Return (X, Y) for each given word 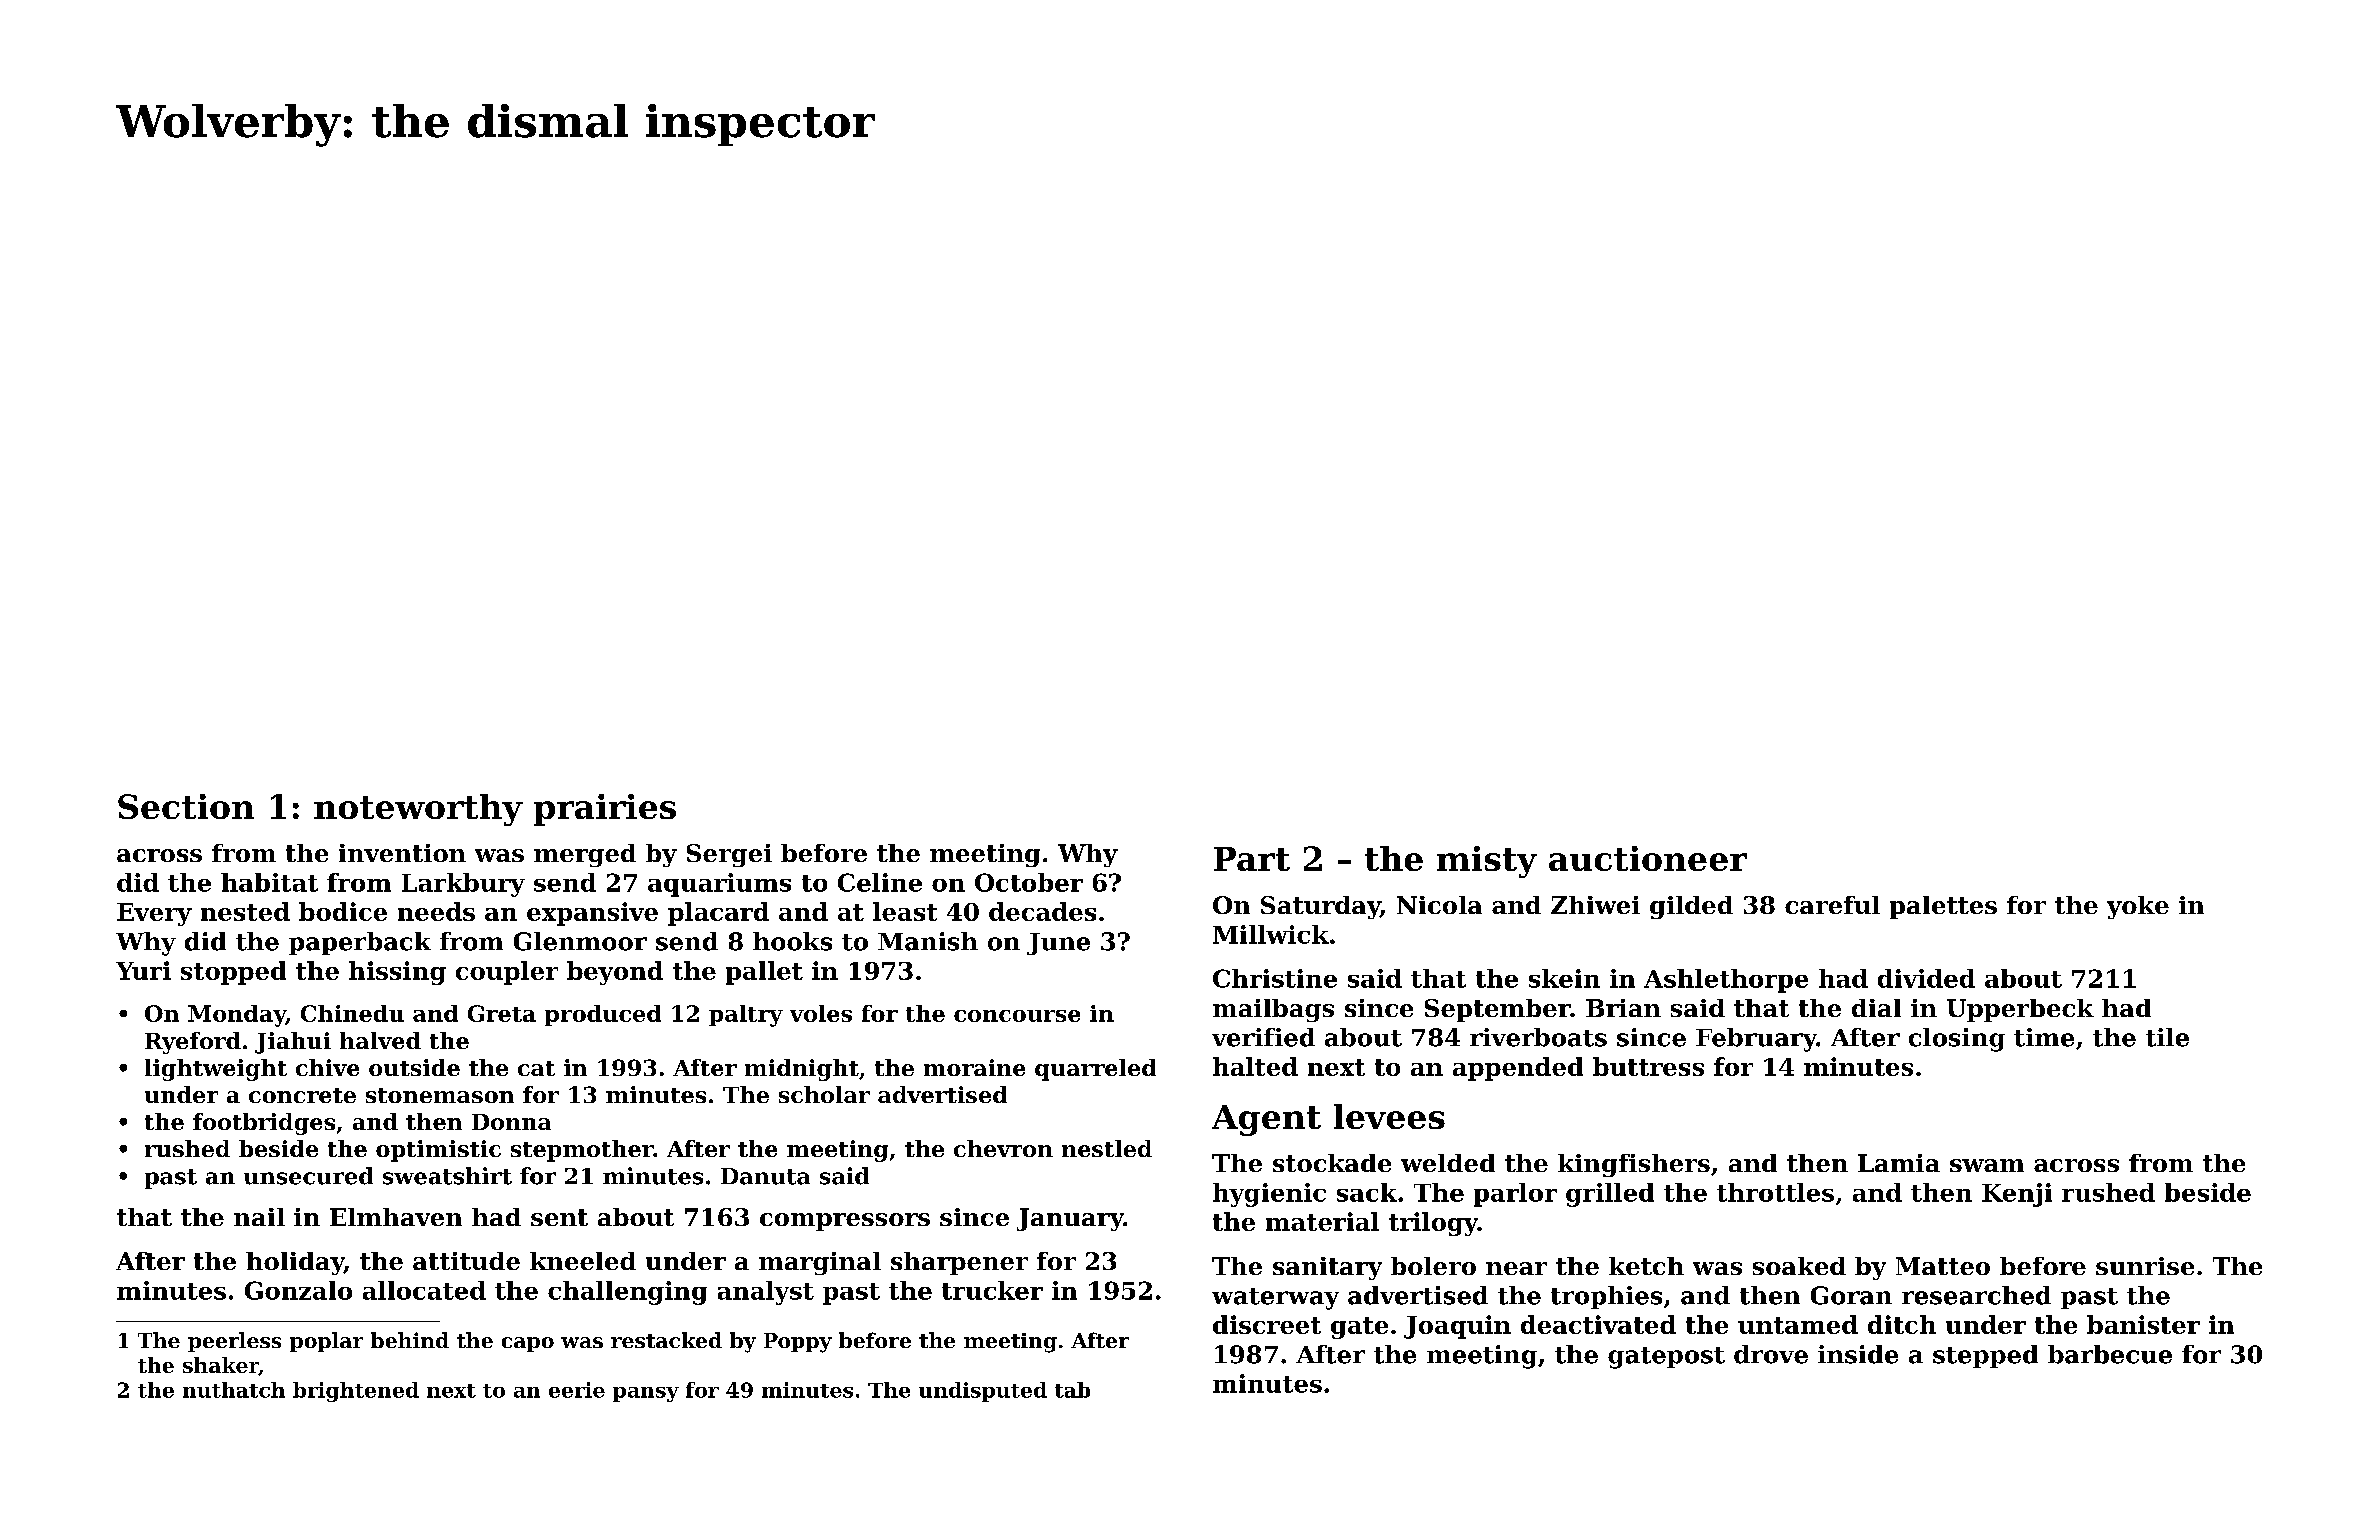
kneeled (583, 1261)
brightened (356, 1392)
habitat (269, 882)
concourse (1017, 1016)
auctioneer (1648, 858)
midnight (802, 1070)
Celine (880, 882)
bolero (1433, 1266)
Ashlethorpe (1726, 981)
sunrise (2145, 1266)
